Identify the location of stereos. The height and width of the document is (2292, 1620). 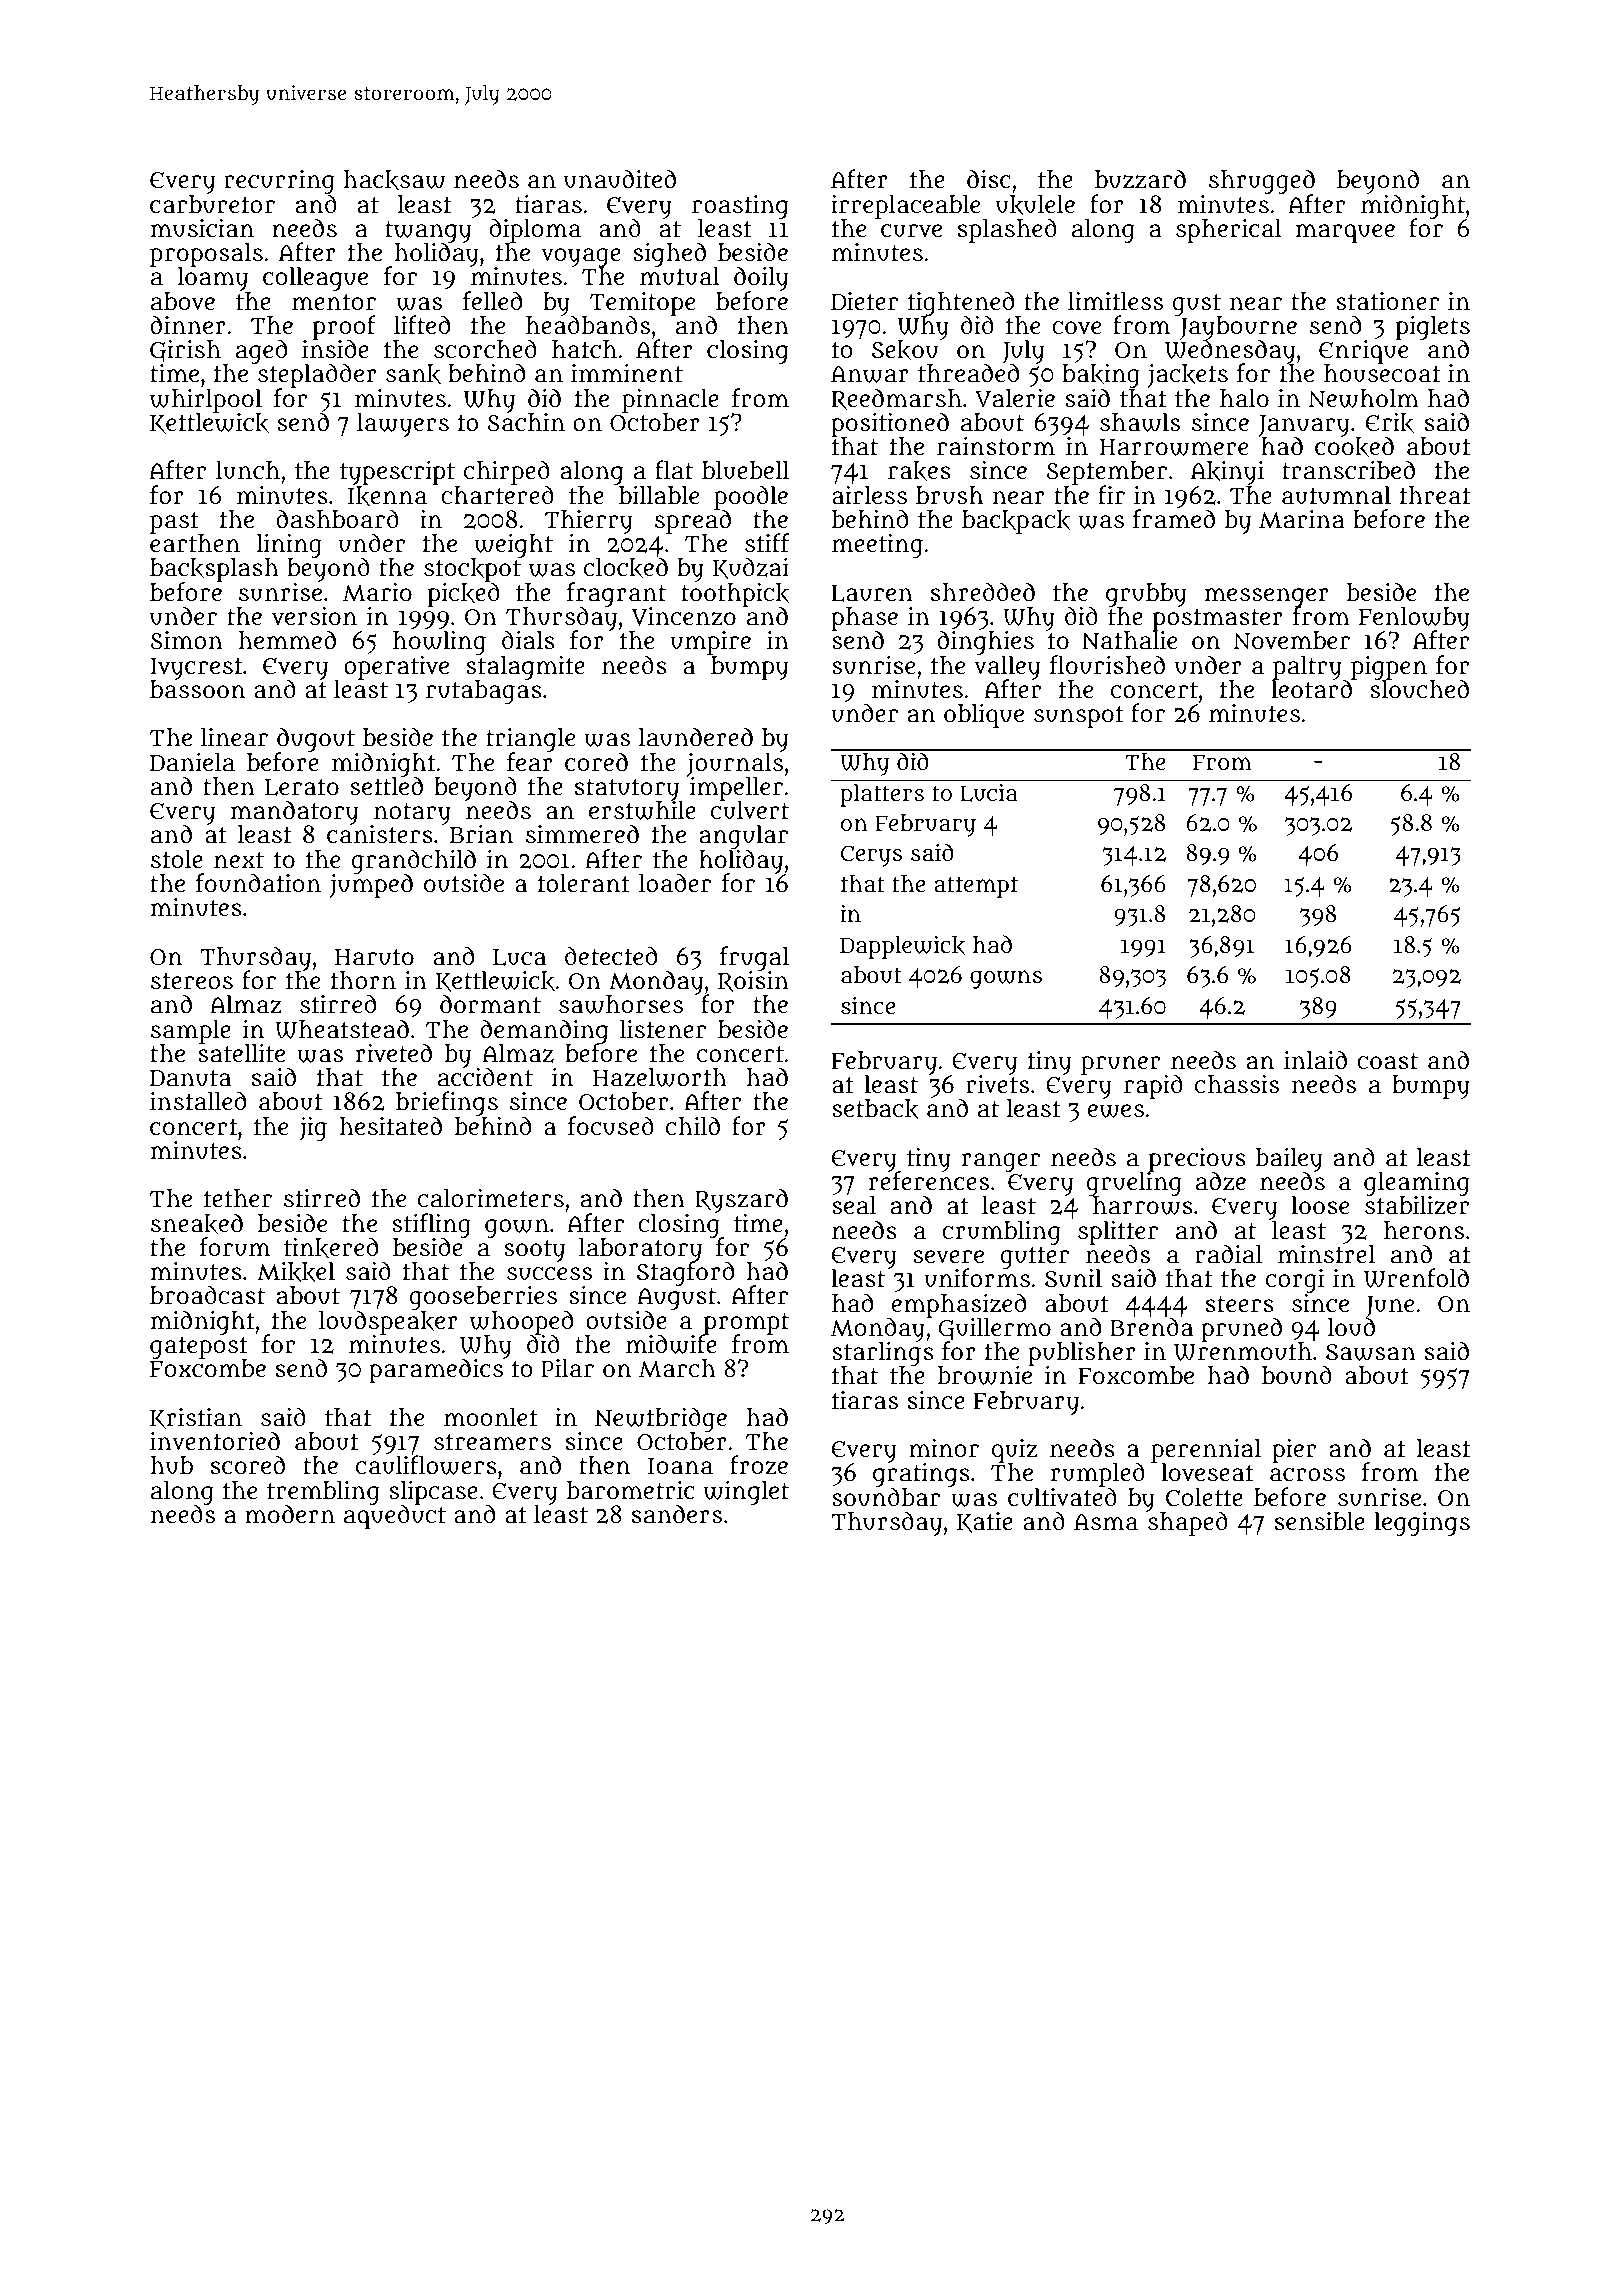
(192, 981).
